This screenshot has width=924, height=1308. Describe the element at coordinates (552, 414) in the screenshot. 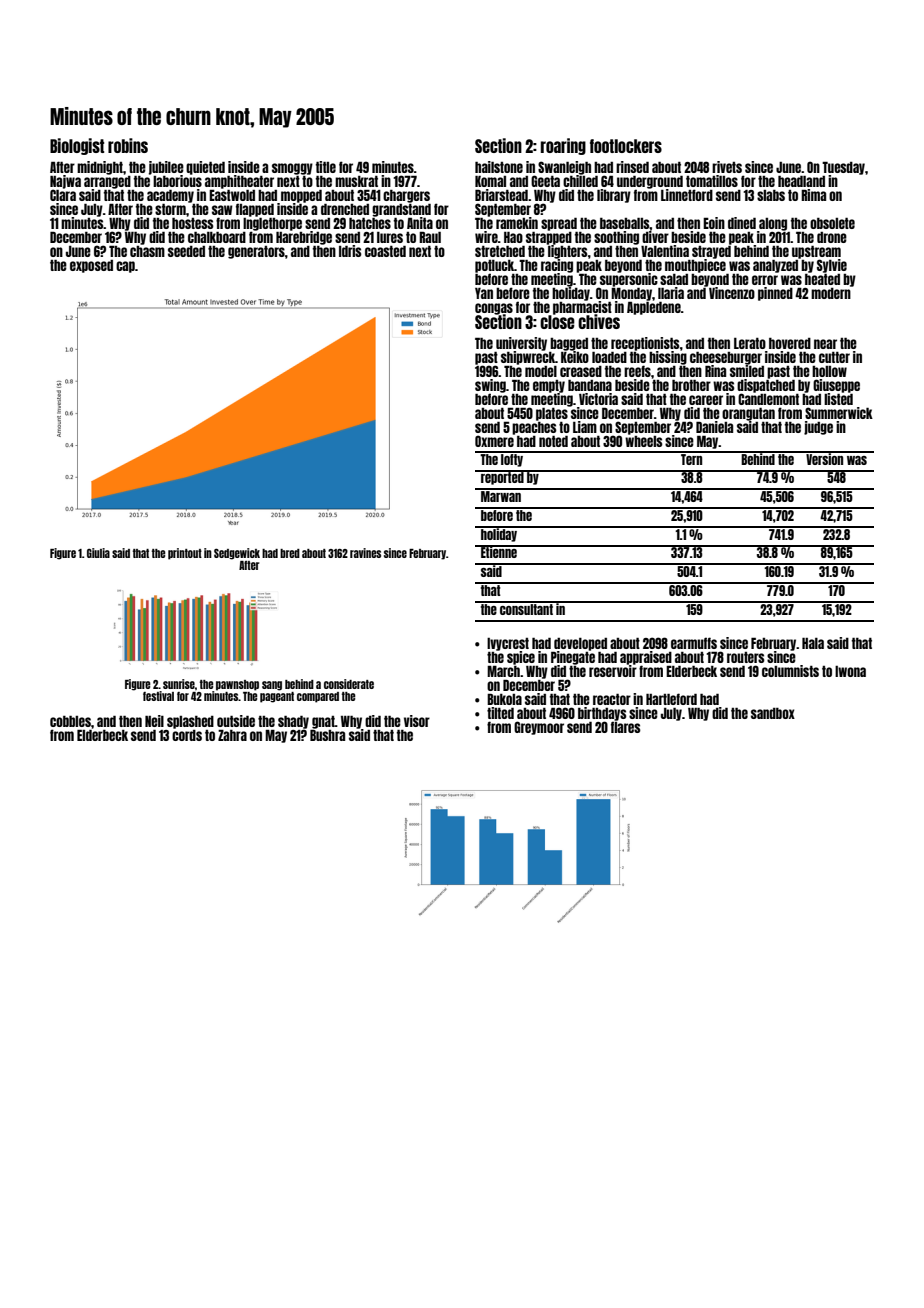

I see `plates` at that location.
